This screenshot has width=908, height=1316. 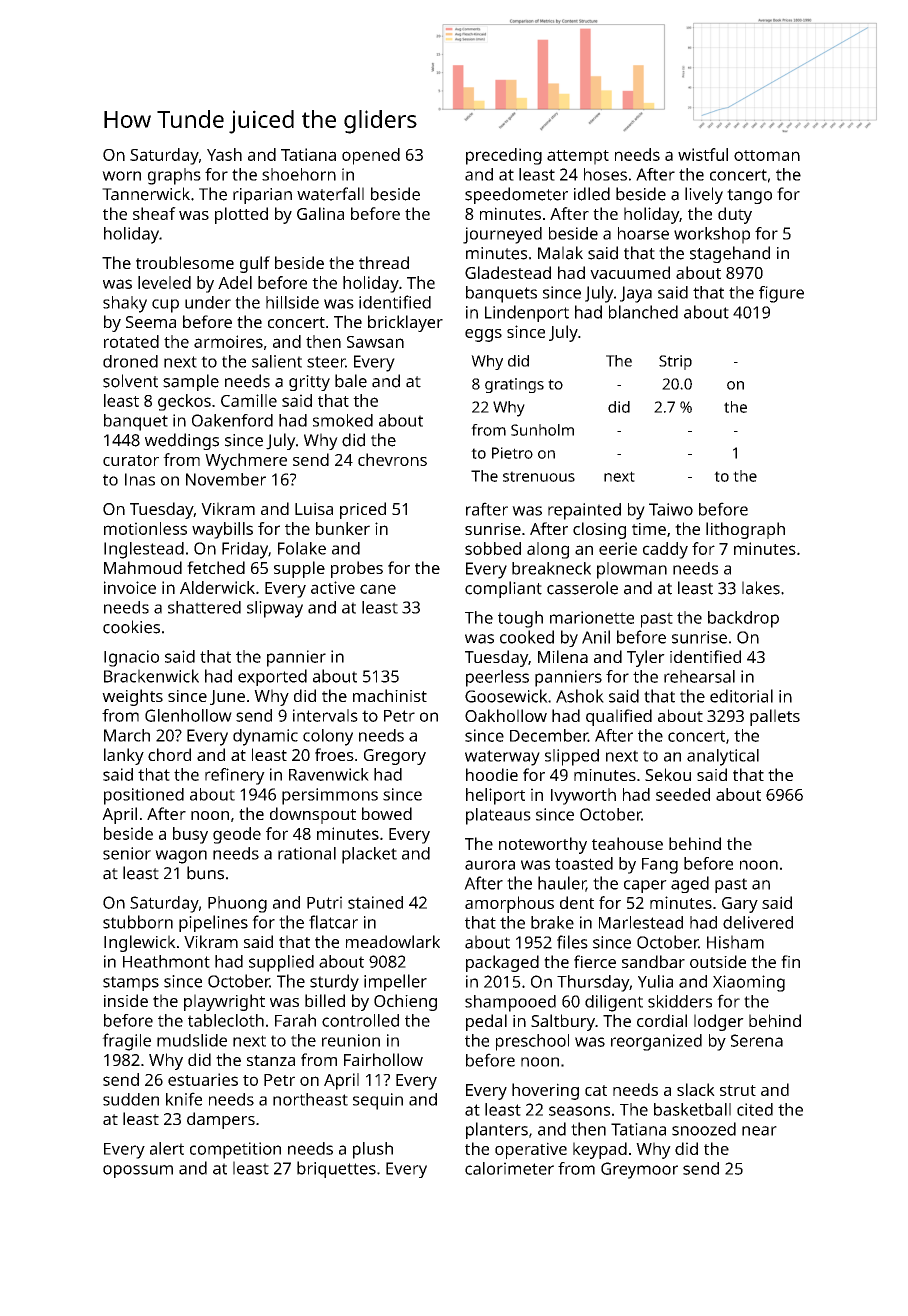 I want to click on supplied, so click(x=281, y=963).
